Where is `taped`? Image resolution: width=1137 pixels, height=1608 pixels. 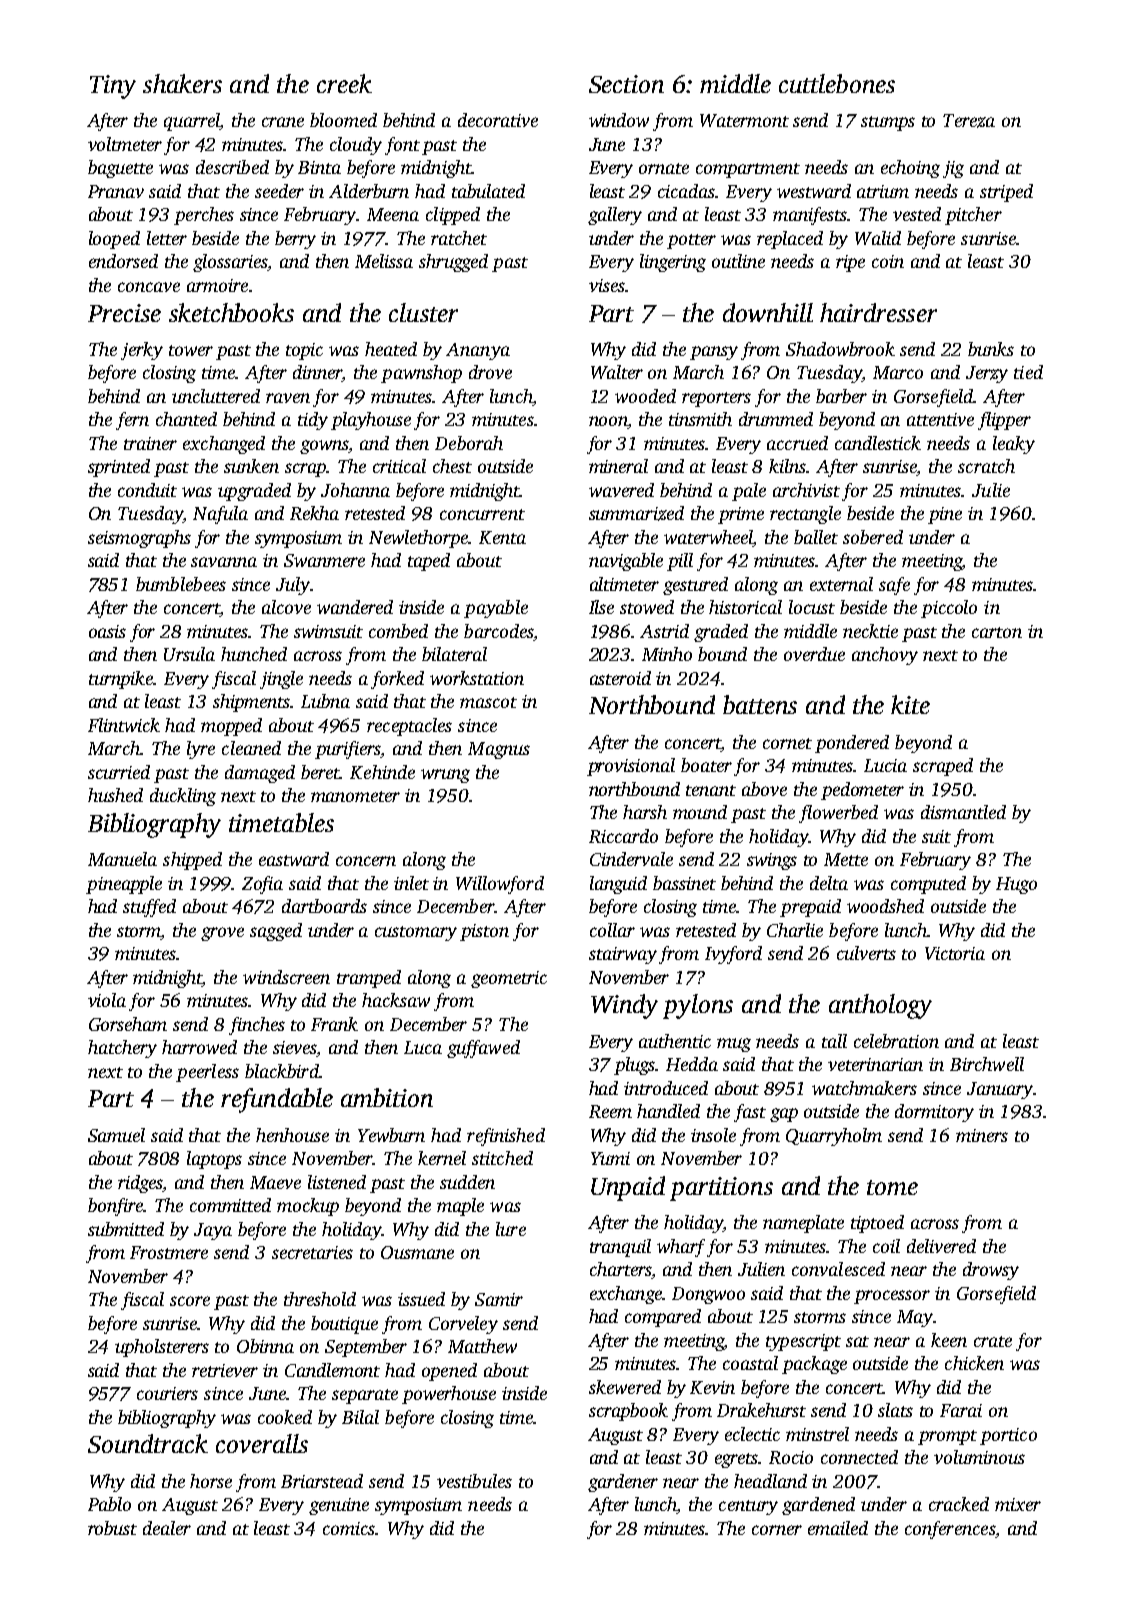
taped is located at coordinates (429, 562).
